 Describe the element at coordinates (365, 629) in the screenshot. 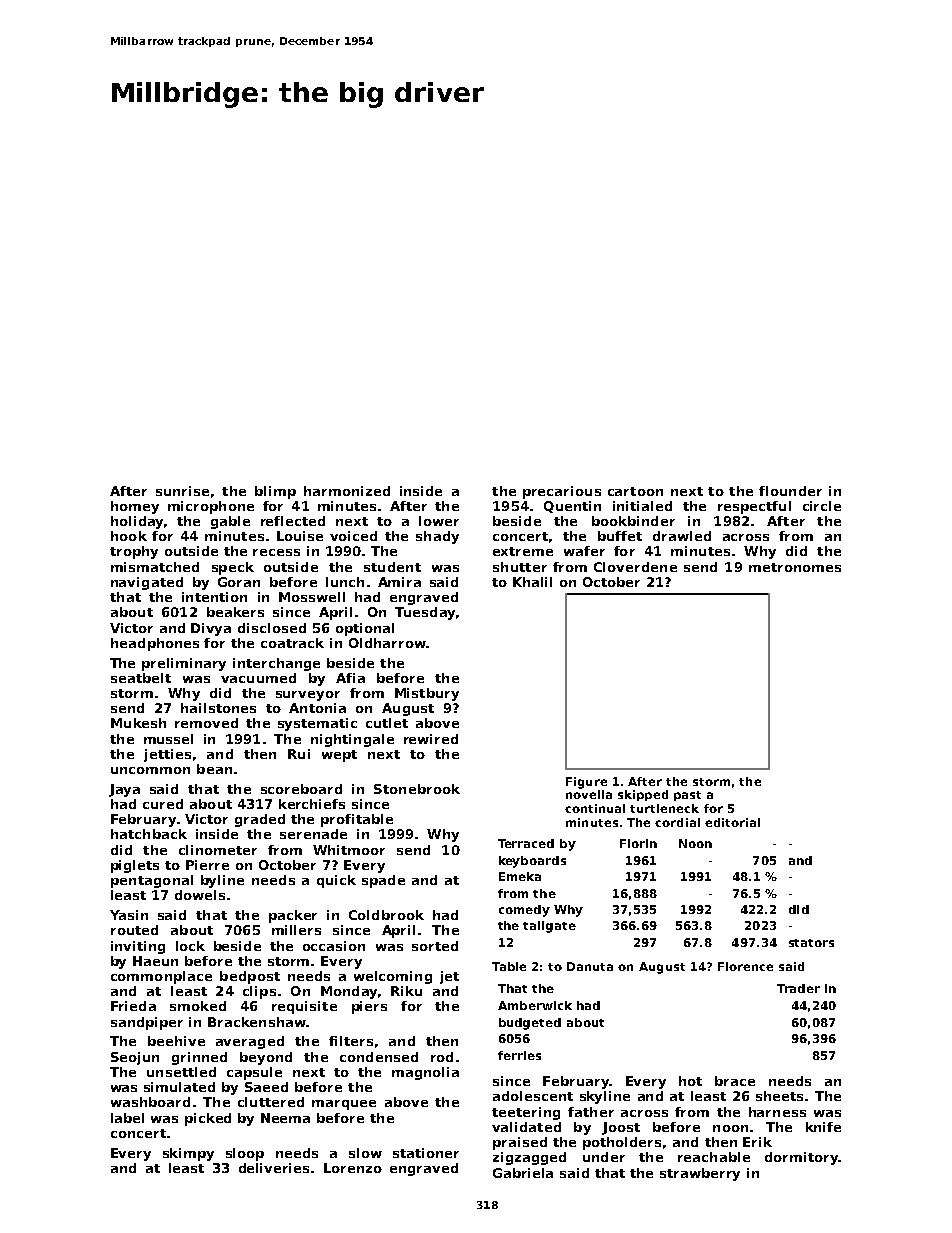

I see `optional` at that location.
